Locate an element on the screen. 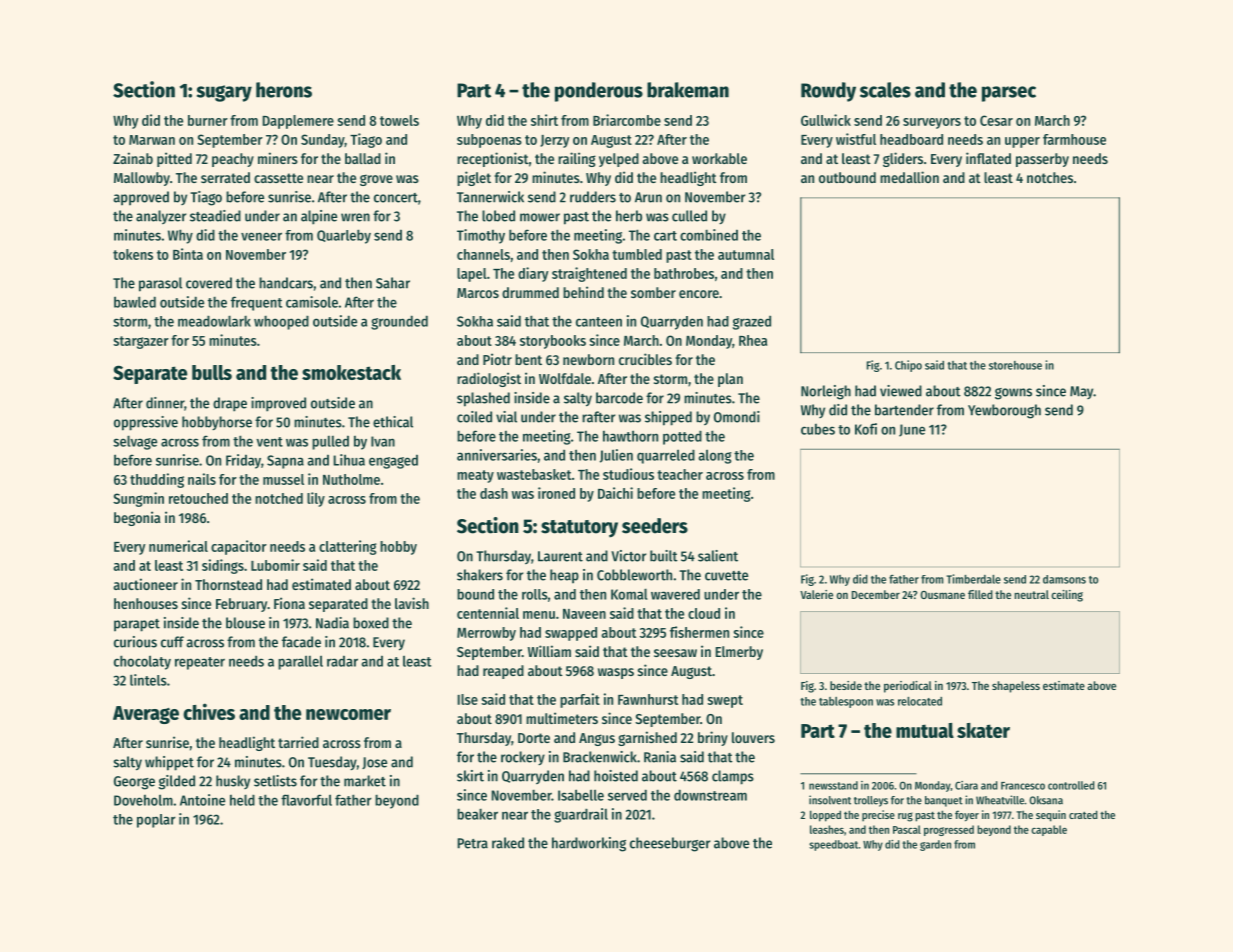 The height and width of the screenshot is (952, 1233). parsec is located at coordinates (1009, 94).
